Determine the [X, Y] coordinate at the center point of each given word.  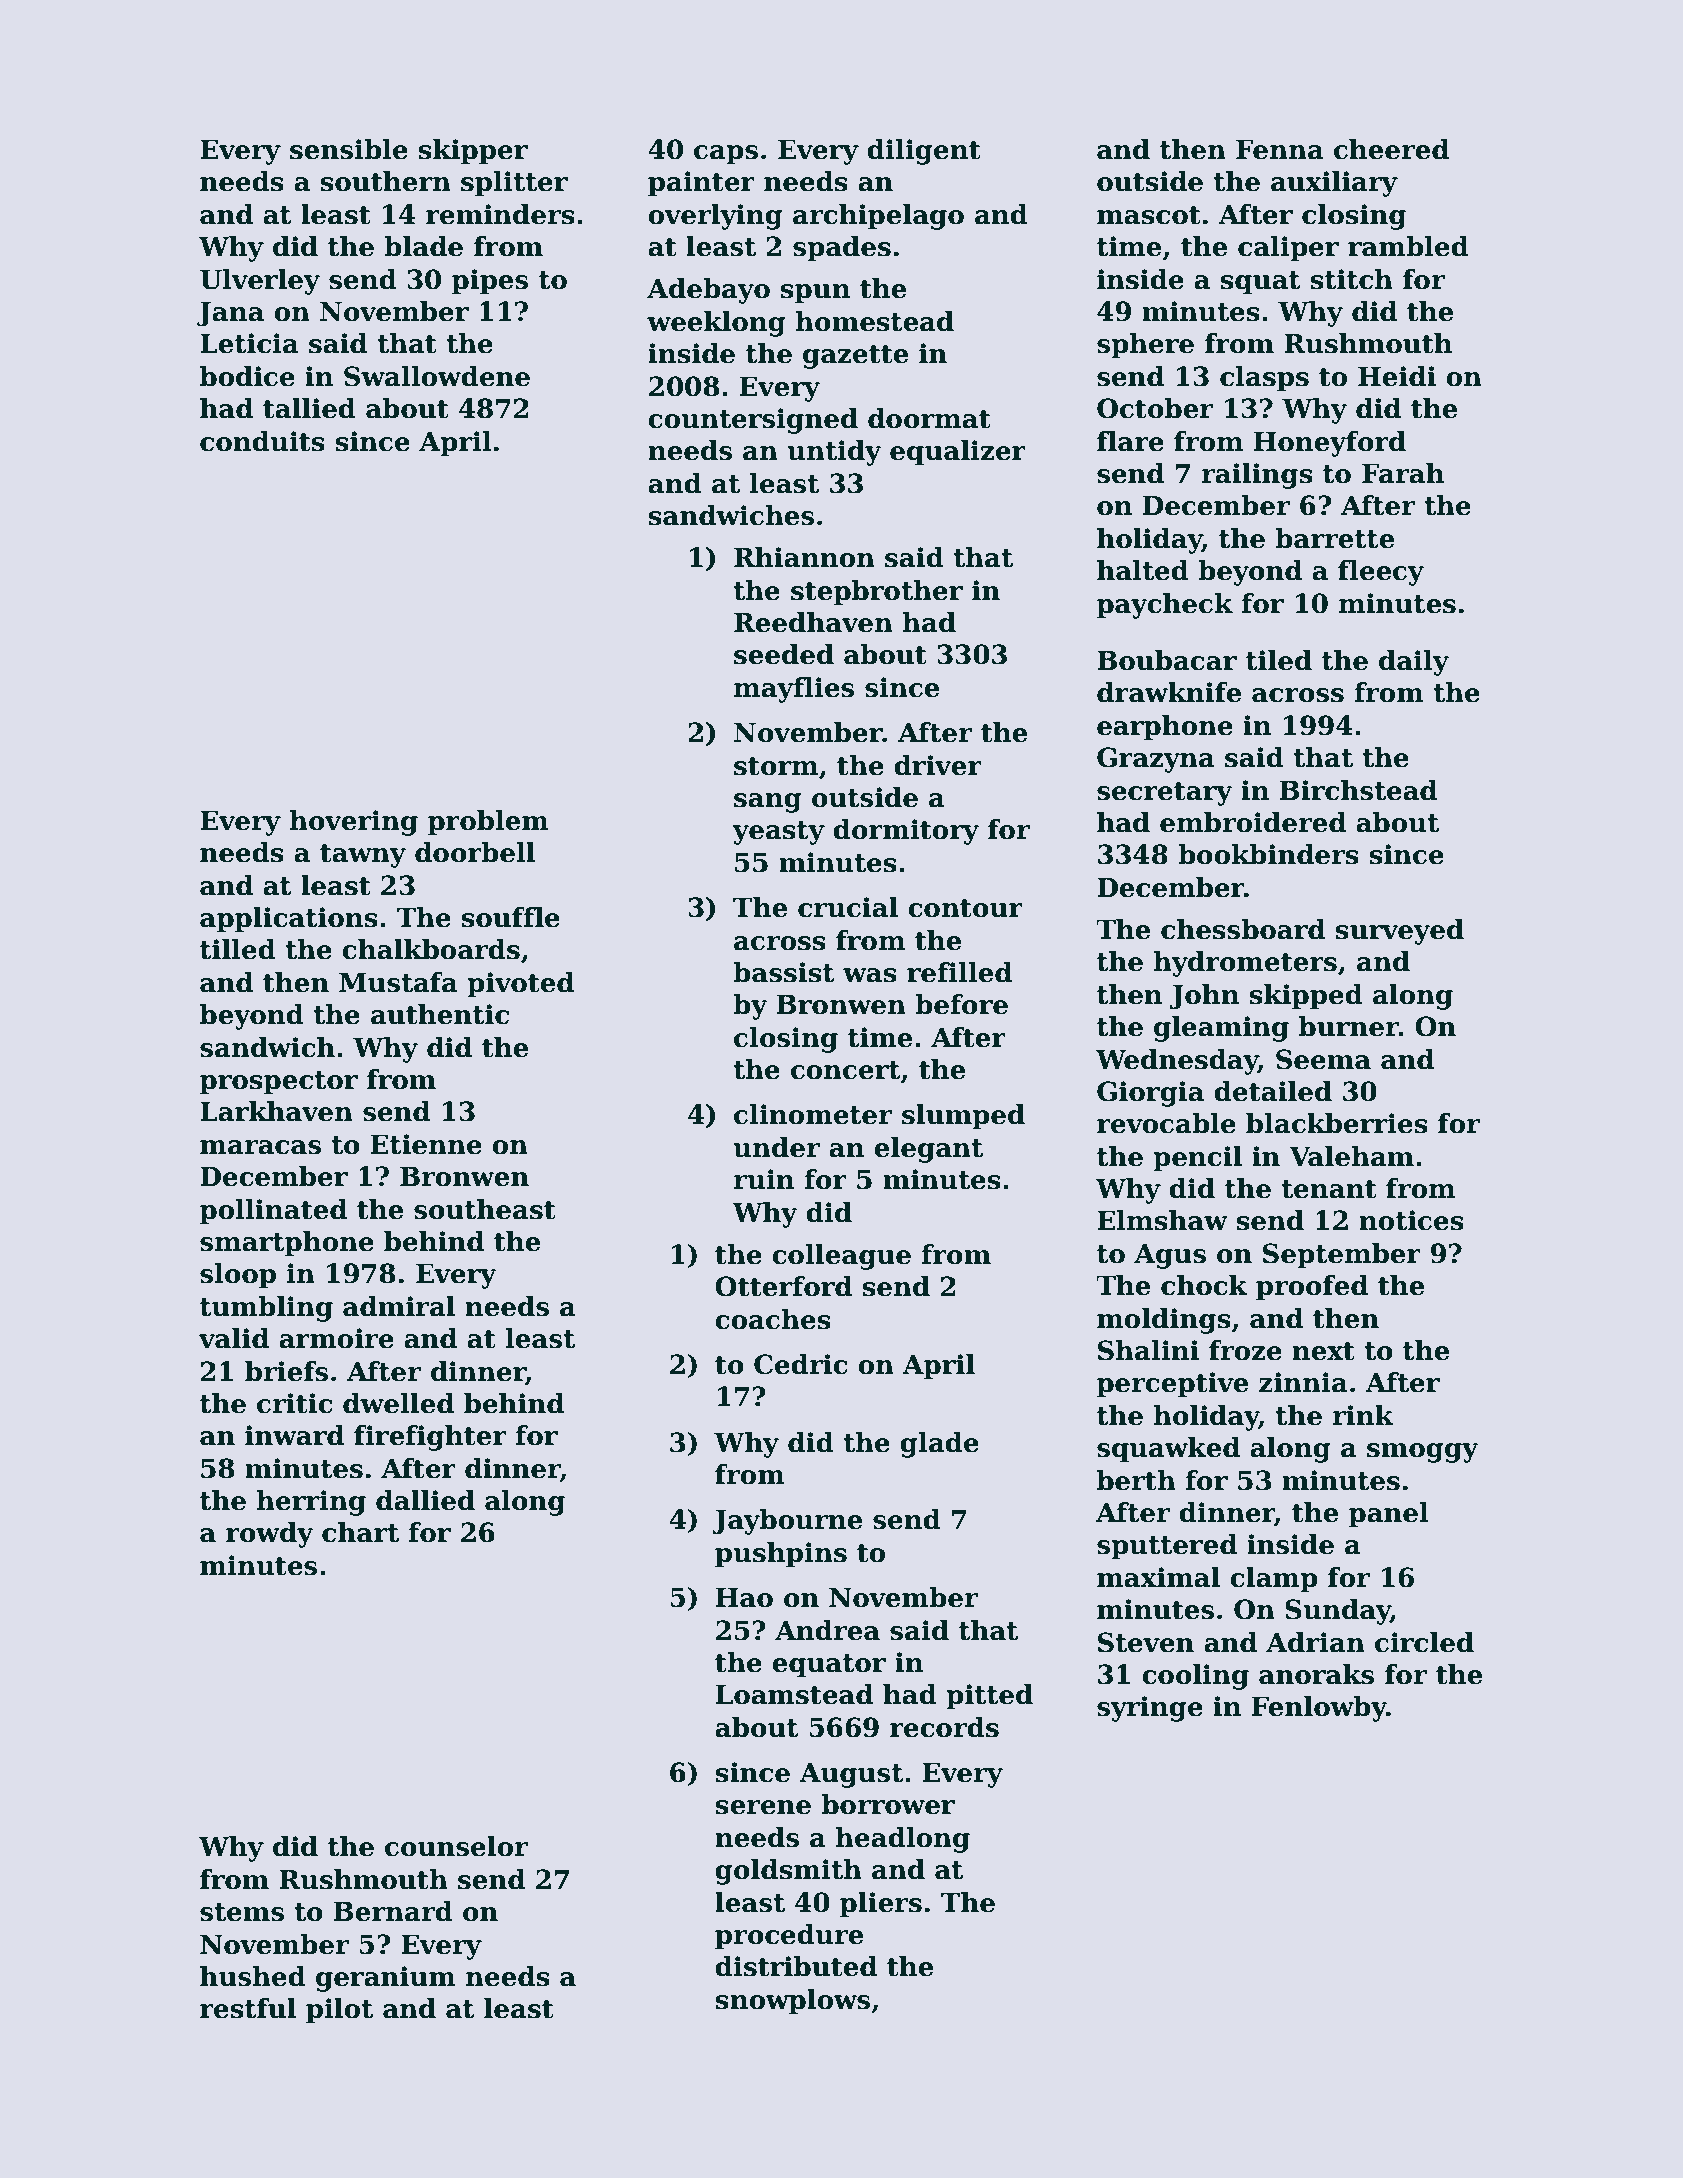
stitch [1351, 279]
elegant [928, 1150]
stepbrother [877, 593]
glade [939, 1445]
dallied [425, 1500]
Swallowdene [437, 376]
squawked [1168, 1450]
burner [1349, 1026]
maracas [260, 1147]
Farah [1403, 473]
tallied [309, 408]
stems [242, 1912]
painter [701, 184]
